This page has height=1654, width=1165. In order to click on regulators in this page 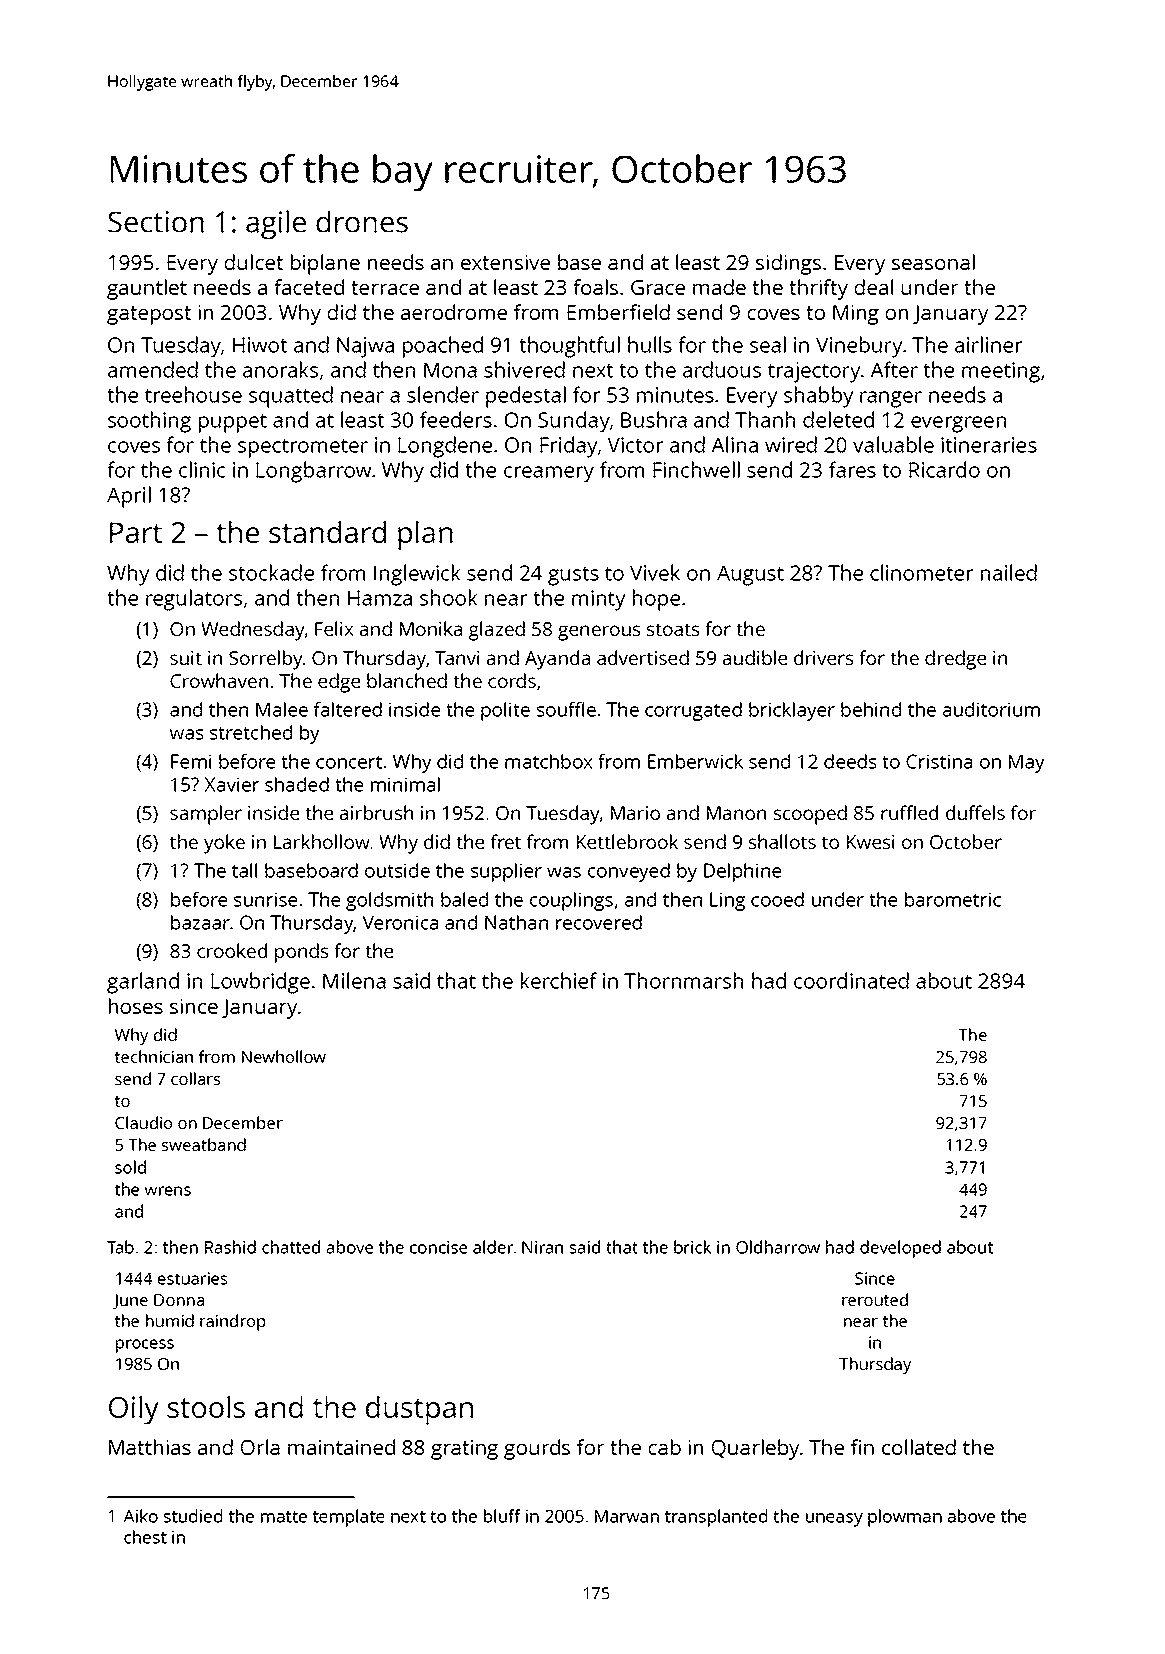, I will do `click(194, 600)`.
